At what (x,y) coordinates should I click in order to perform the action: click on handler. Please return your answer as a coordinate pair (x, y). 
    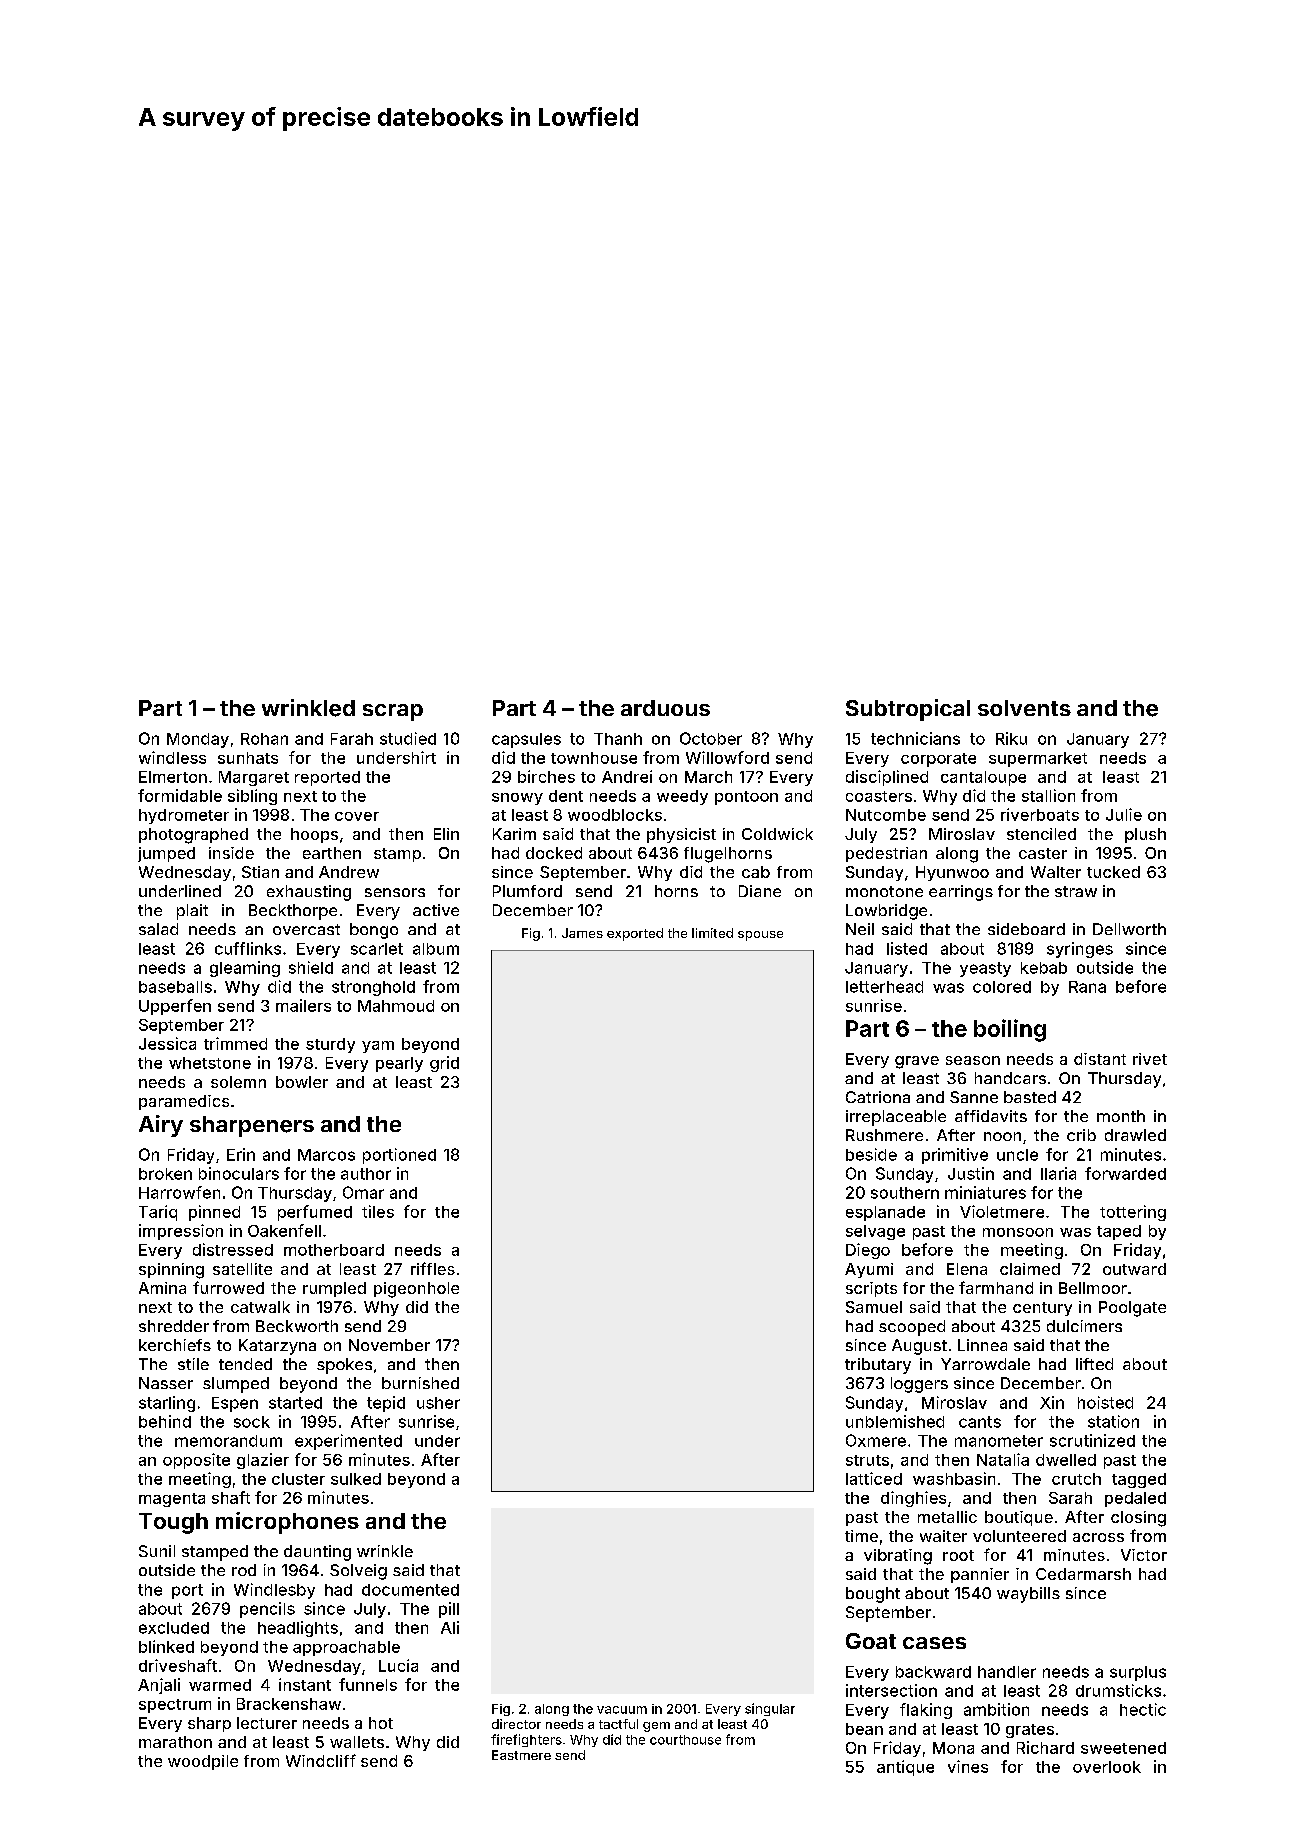
    Looking at the image, I should click on (1007, 1672).
